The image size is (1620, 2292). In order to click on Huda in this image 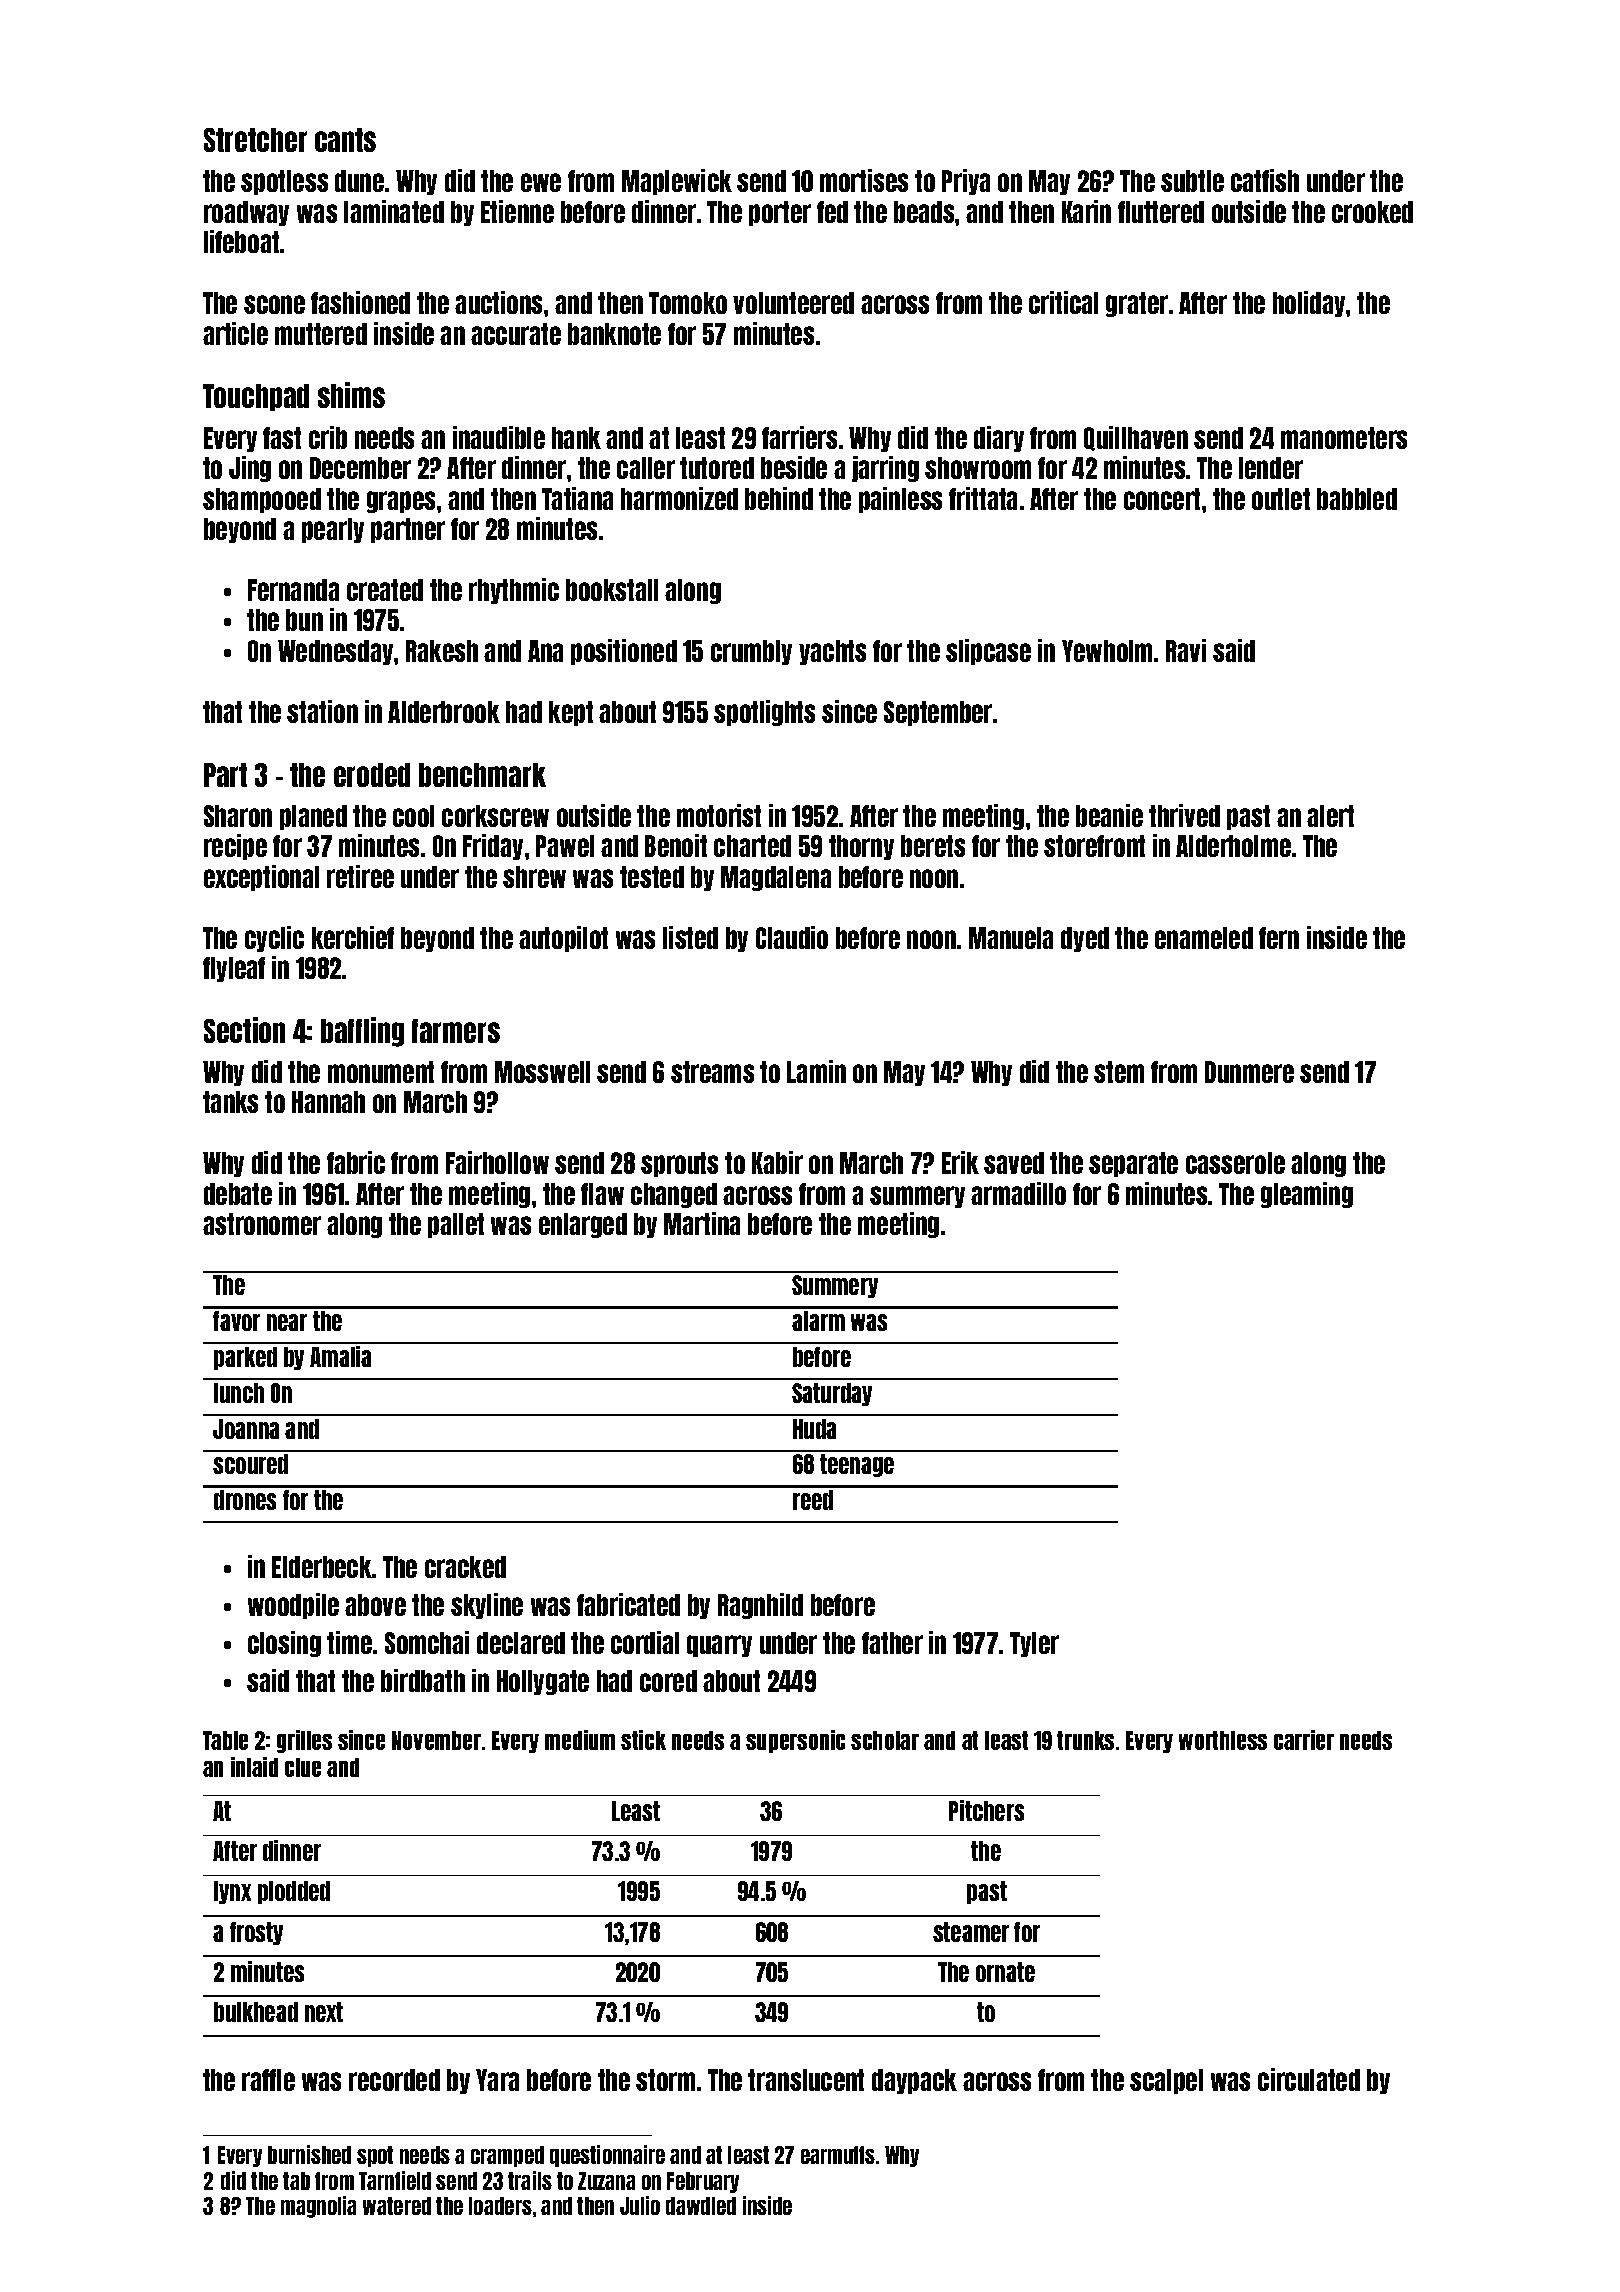, I will do `click(814, 1429)`.
